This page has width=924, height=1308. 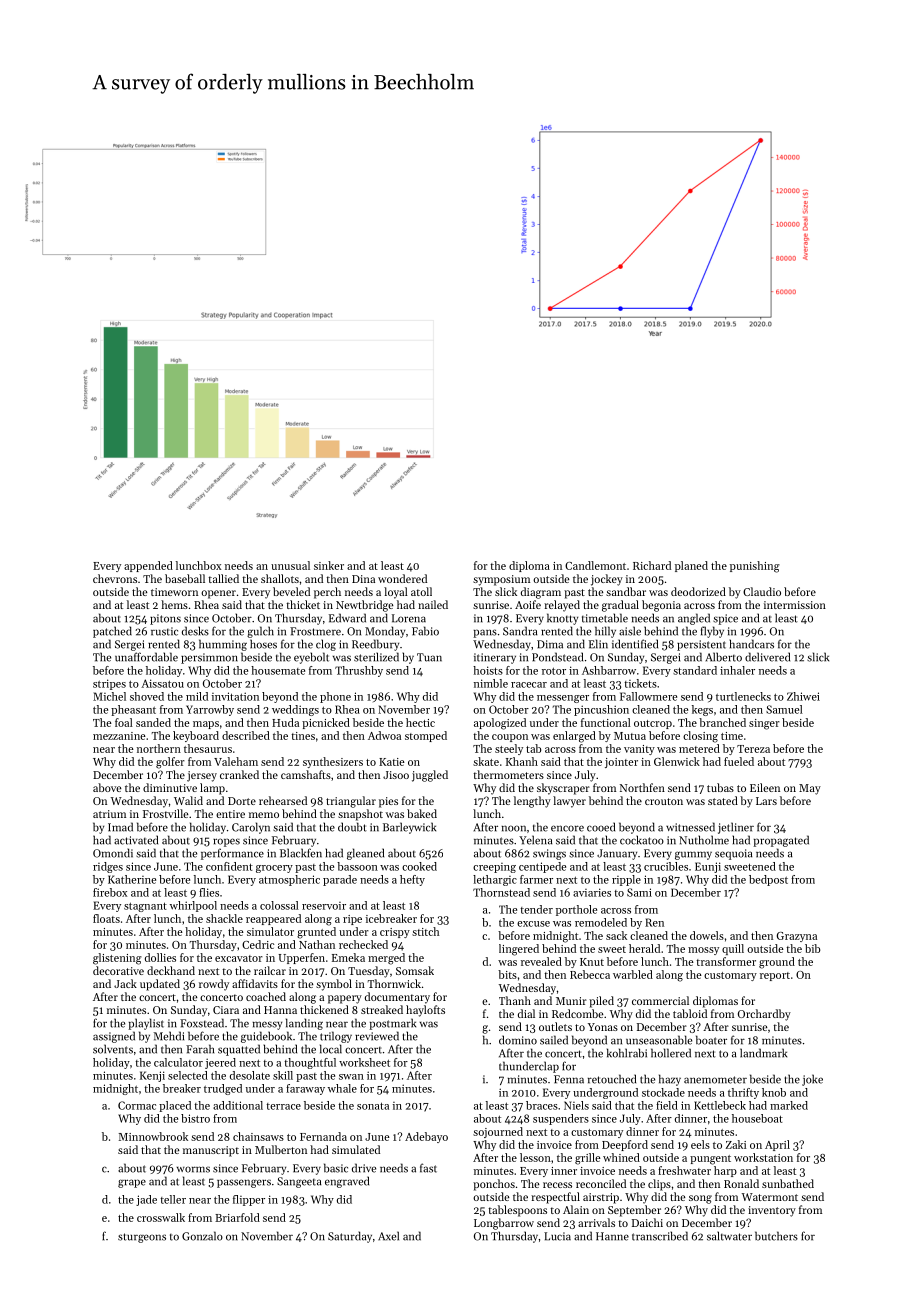 I want to click on Minnowbrook, so click(x=153, y=1136).
